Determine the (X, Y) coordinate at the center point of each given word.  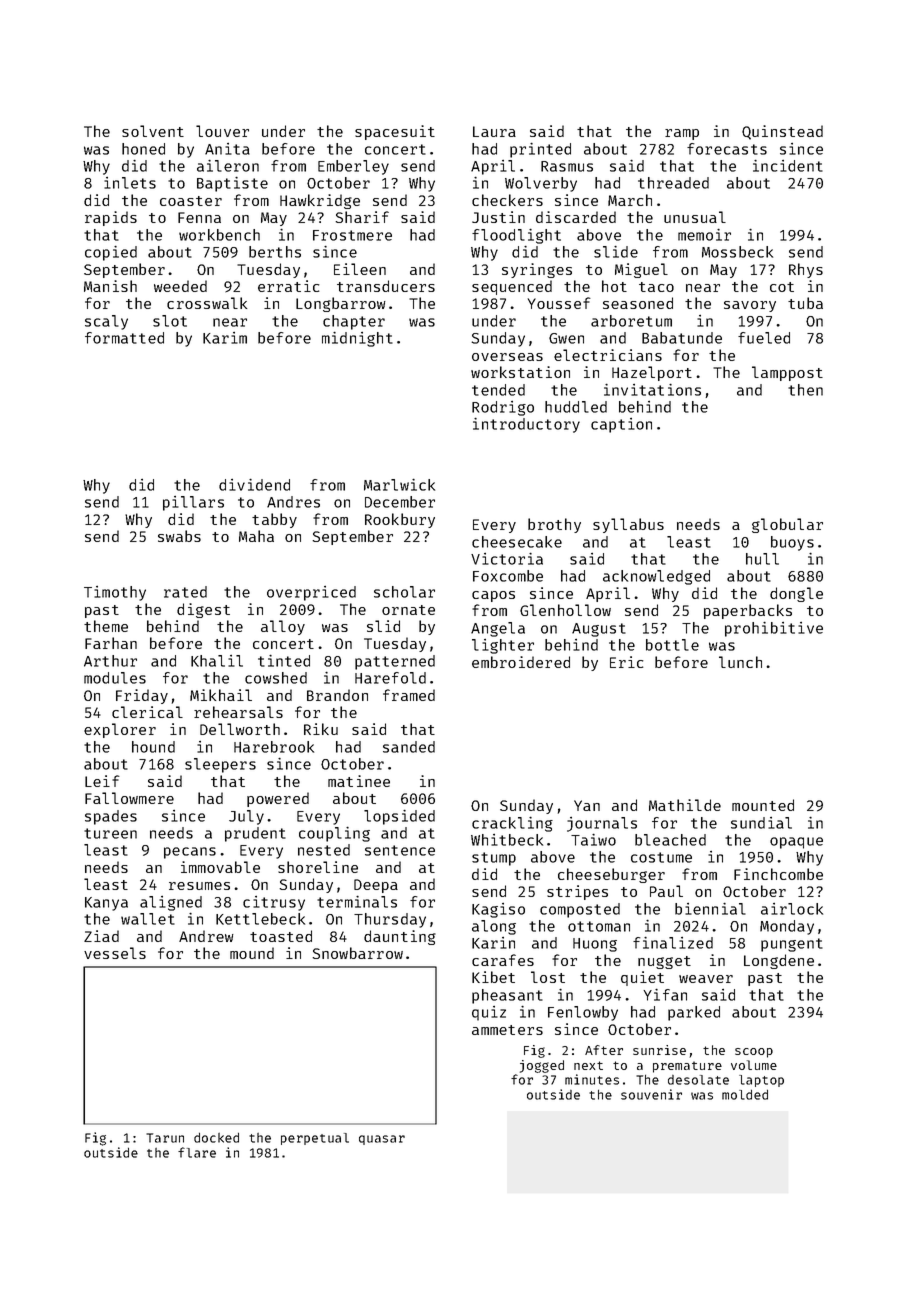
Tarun (165, 1138)
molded (745, 1095)
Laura (494, 131)
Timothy (115, 593)
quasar (382, 1140)
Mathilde (685, 805)
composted (580, 910)
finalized (673, 943)
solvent (153, 131)
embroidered (521, 662)
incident (788, 166)
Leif (102, 781)
